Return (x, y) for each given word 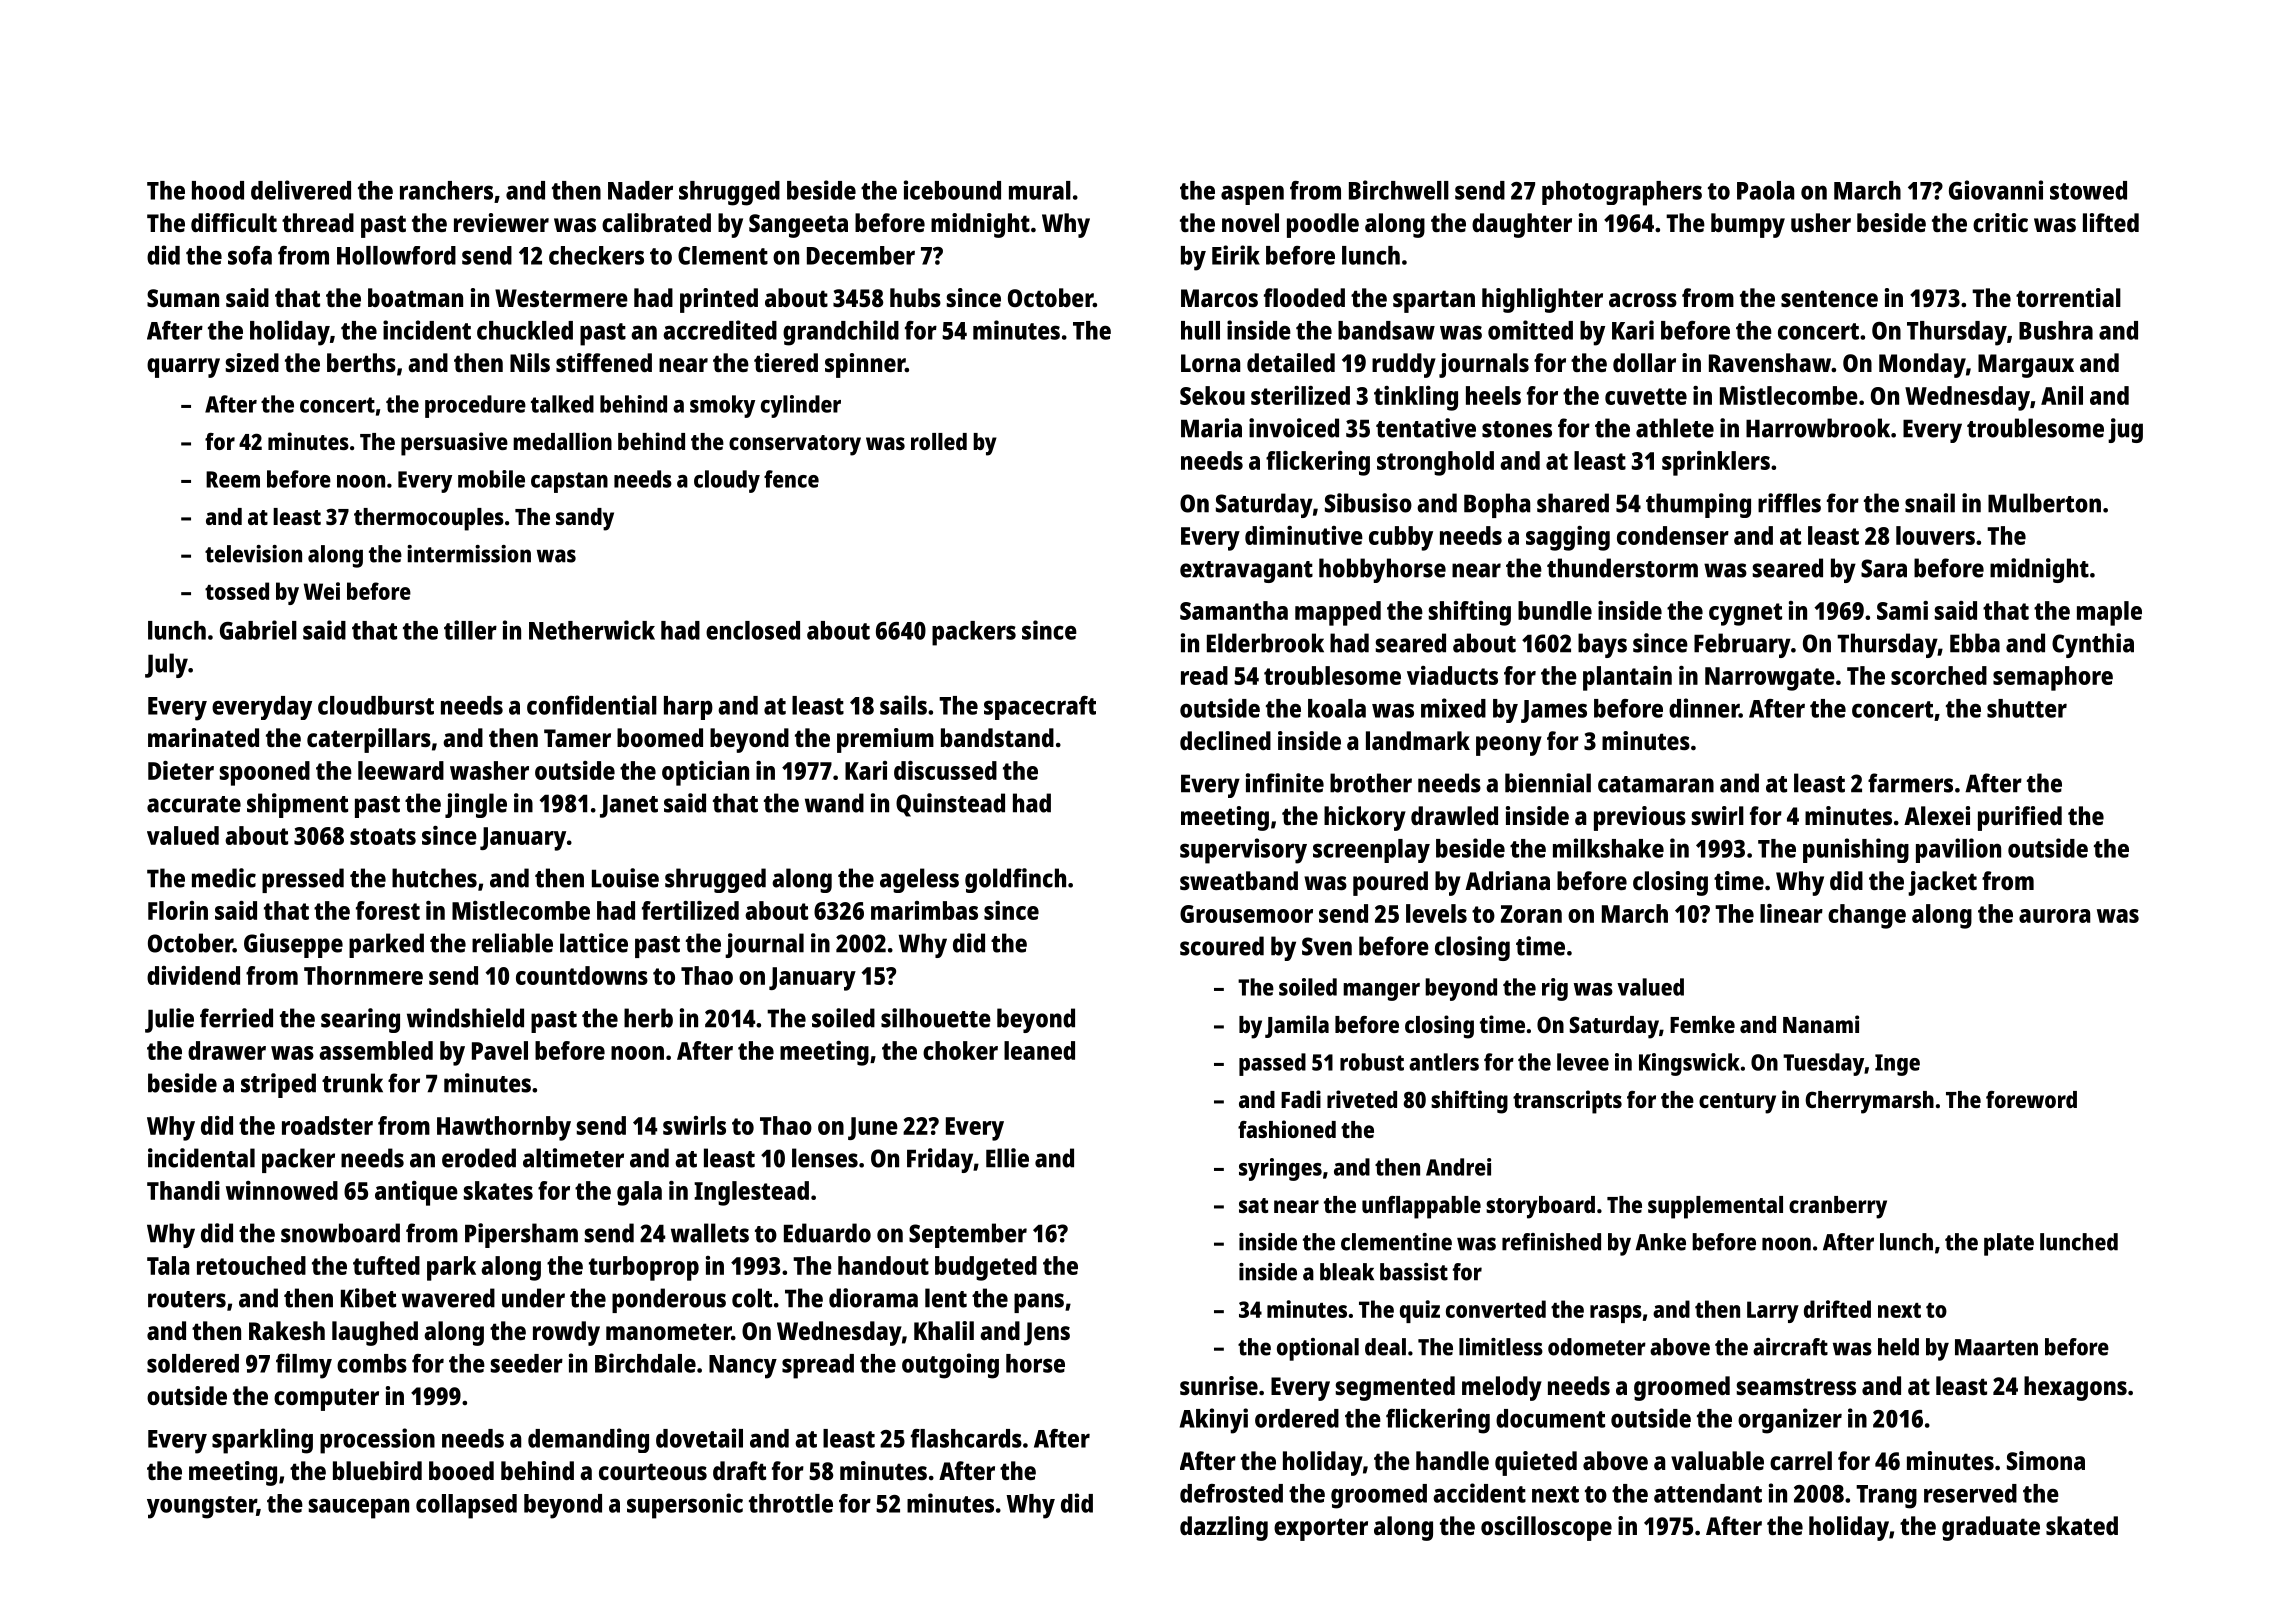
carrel (1801, 1460)
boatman (415, 297)
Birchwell (1399, 190)
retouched (251, 1265)
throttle (791, 1503)
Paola (1765, 190)
